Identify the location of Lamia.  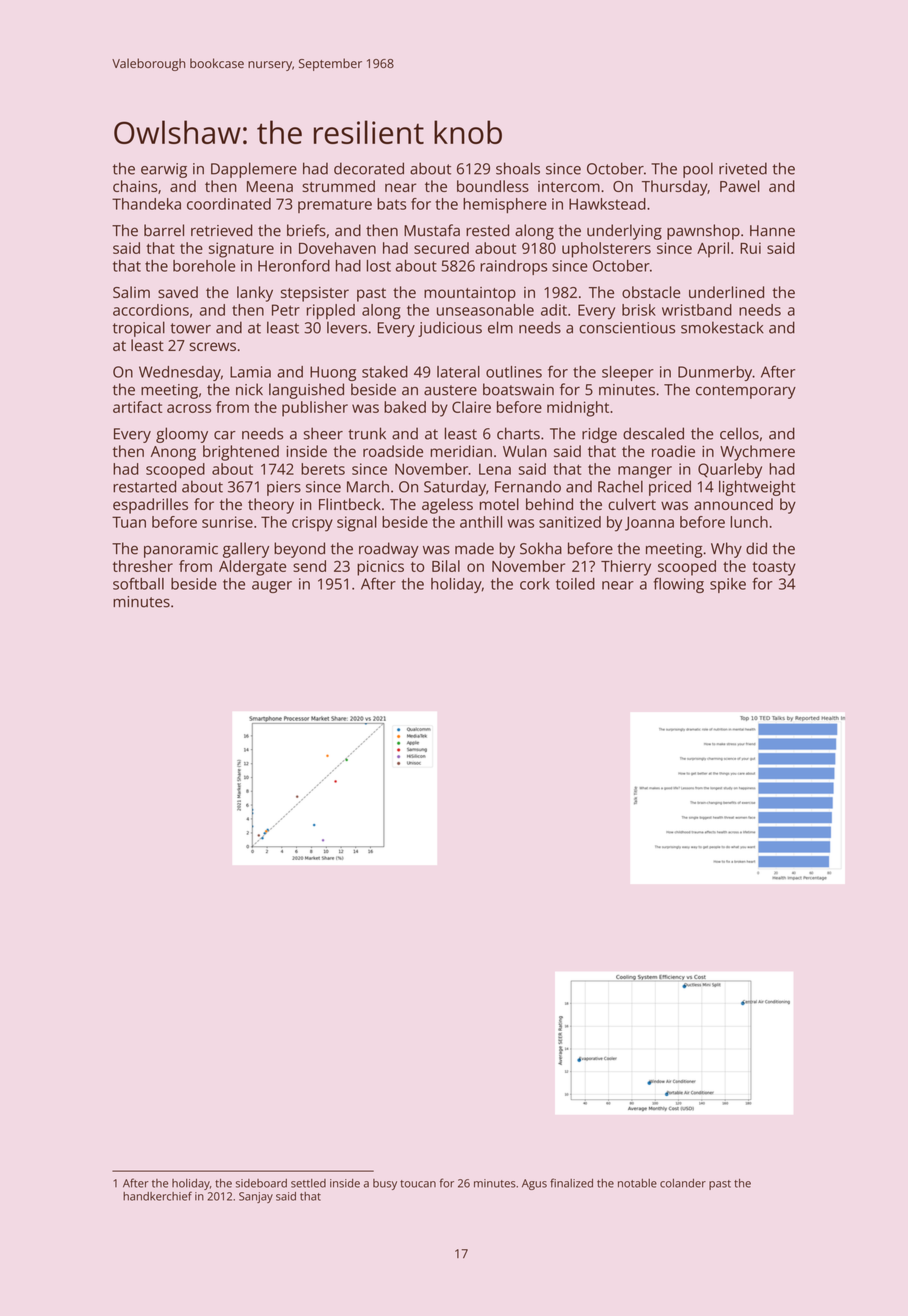
(250, 372).
